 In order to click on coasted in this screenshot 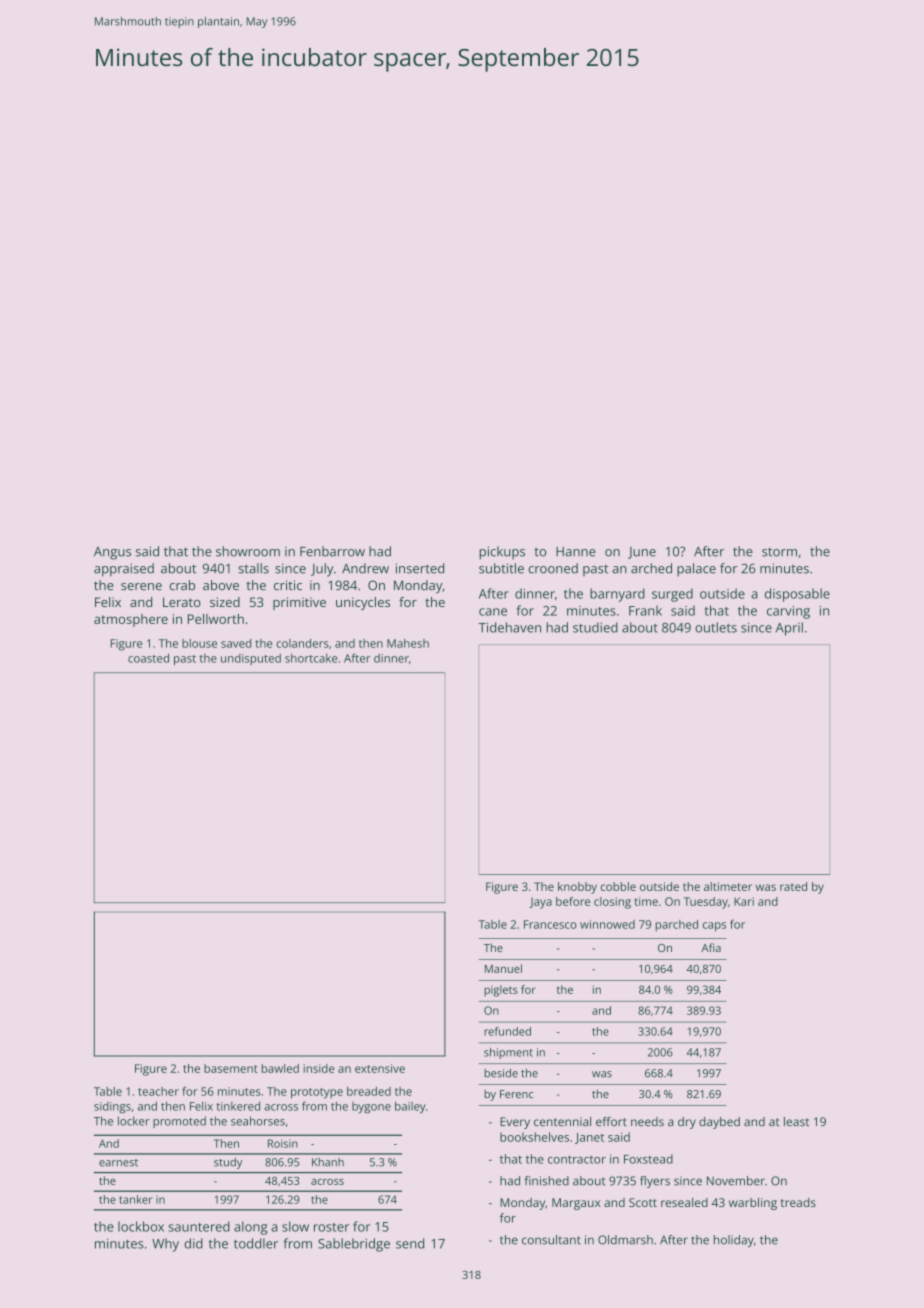, I will do `click(148, 658)`.
